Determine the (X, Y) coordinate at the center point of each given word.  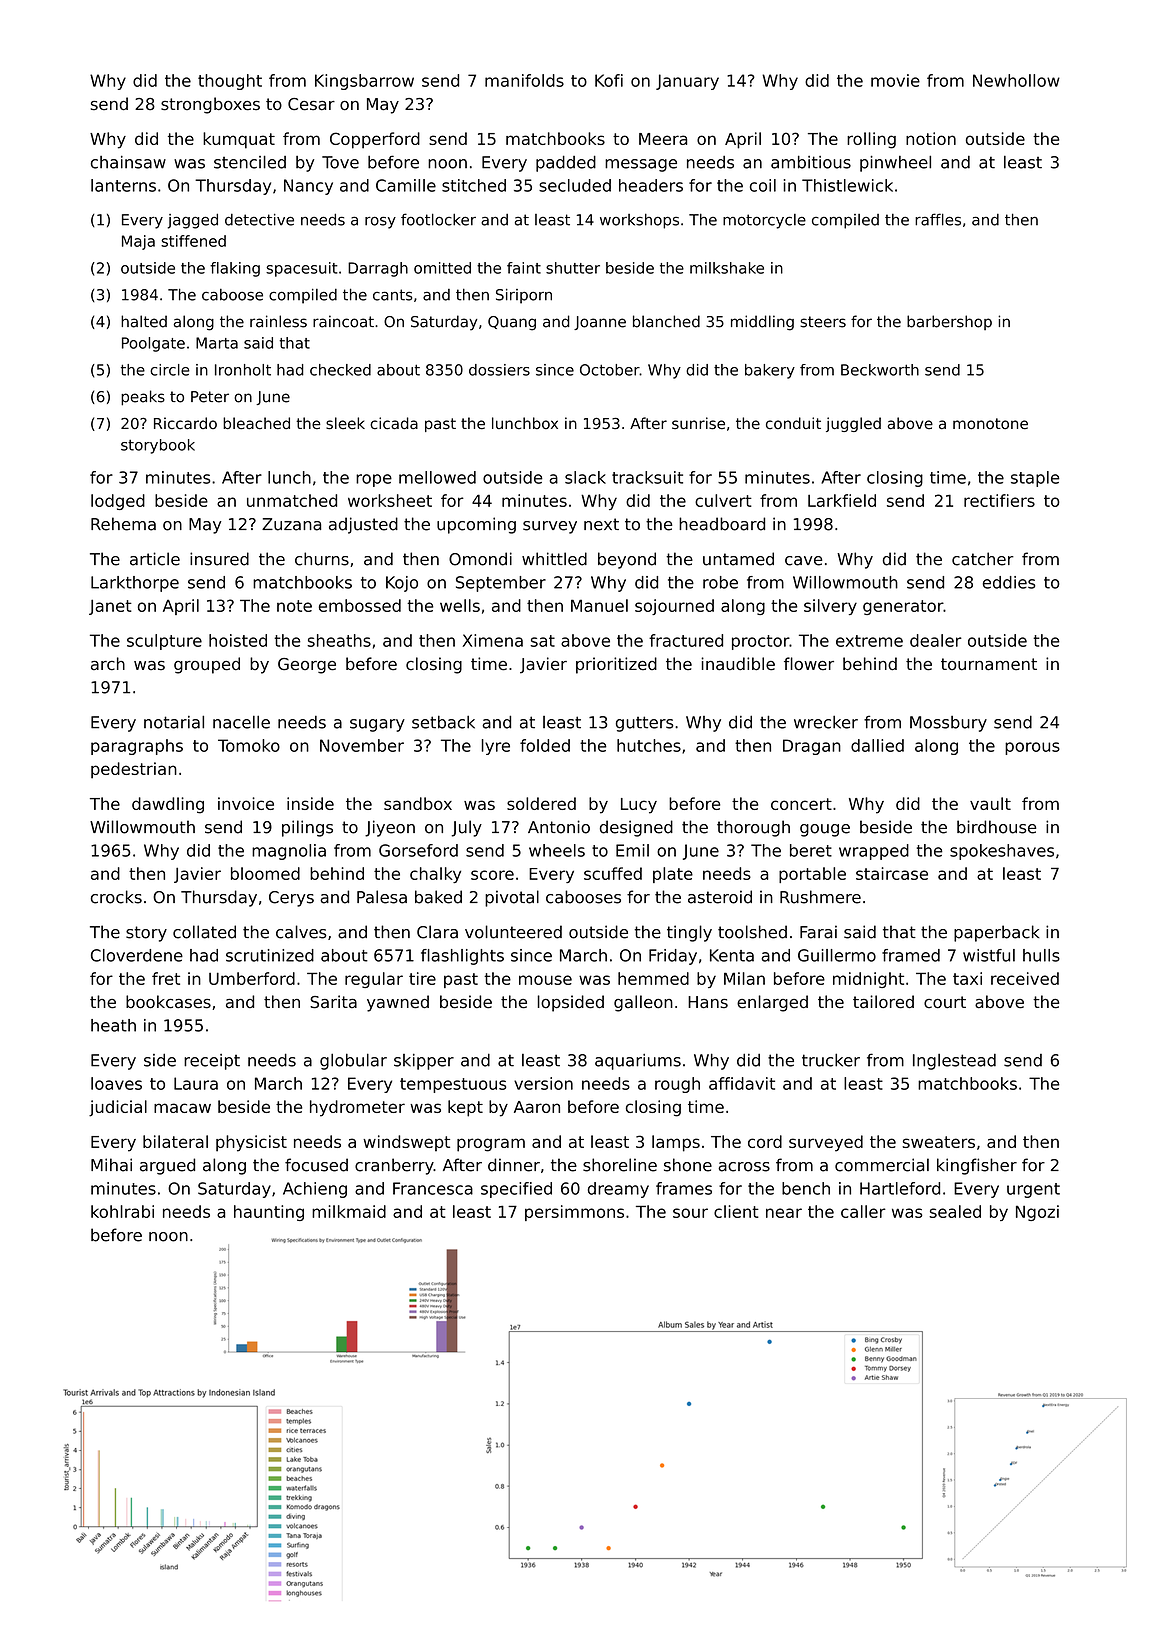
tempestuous (453, 1085)
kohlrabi (122, 1211)
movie (895, 80)
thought (230, 82)
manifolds (524, 80)
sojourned (674, 607)
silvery (830, 607)
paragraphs (137, 747)
